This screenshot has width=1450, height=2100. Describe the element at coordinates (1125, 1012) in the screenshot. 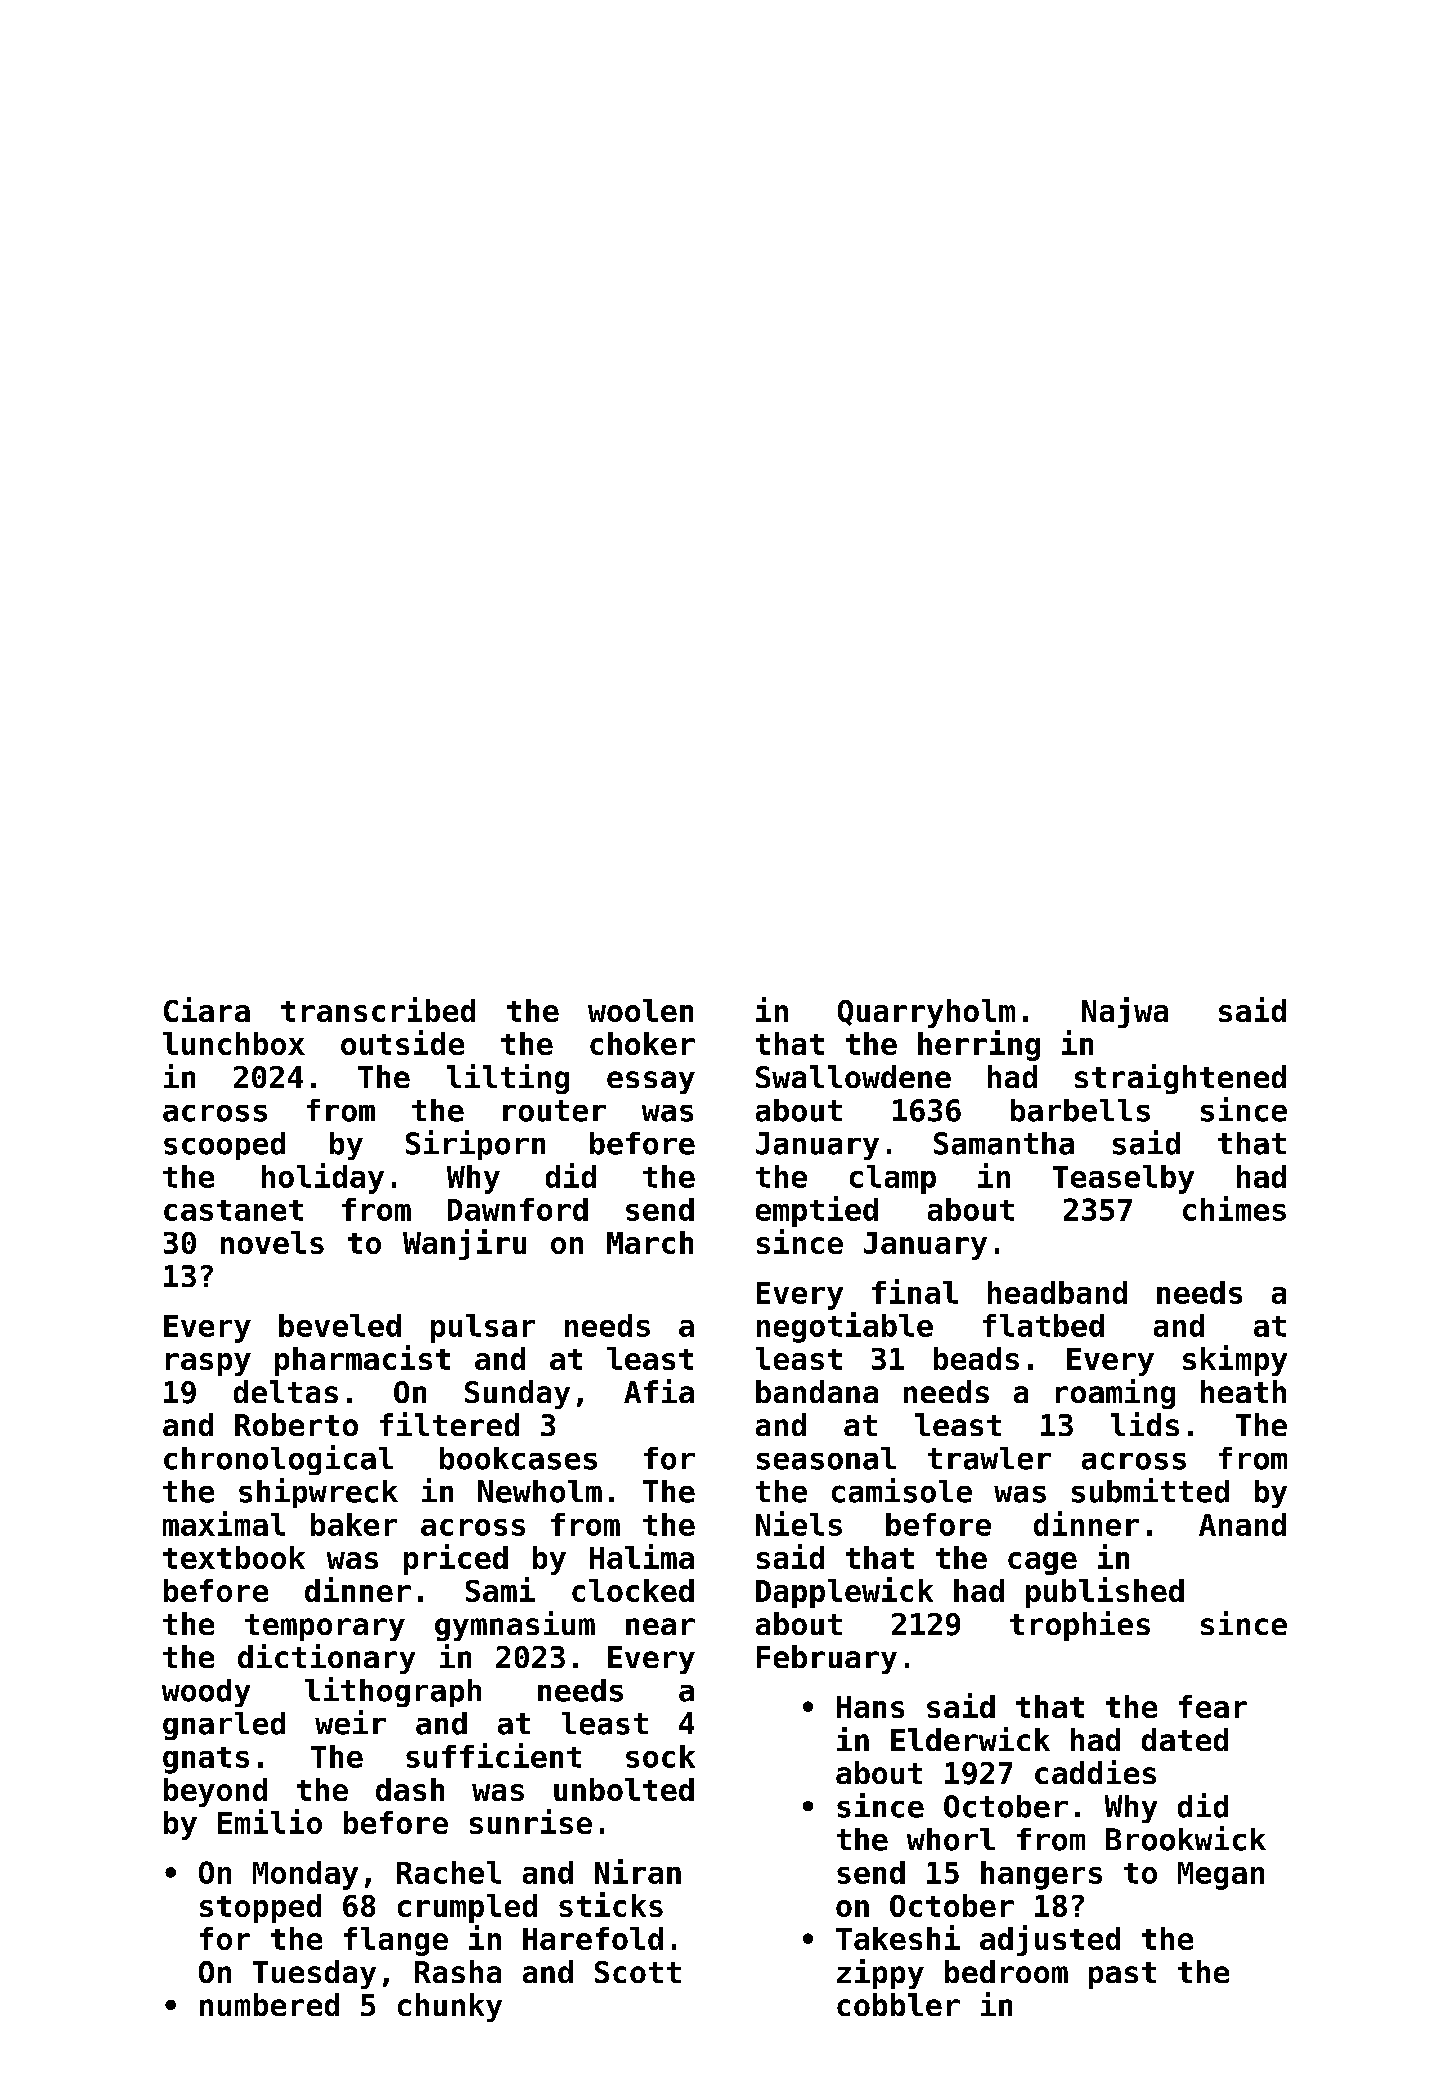

I see `Najwa` at that location.
